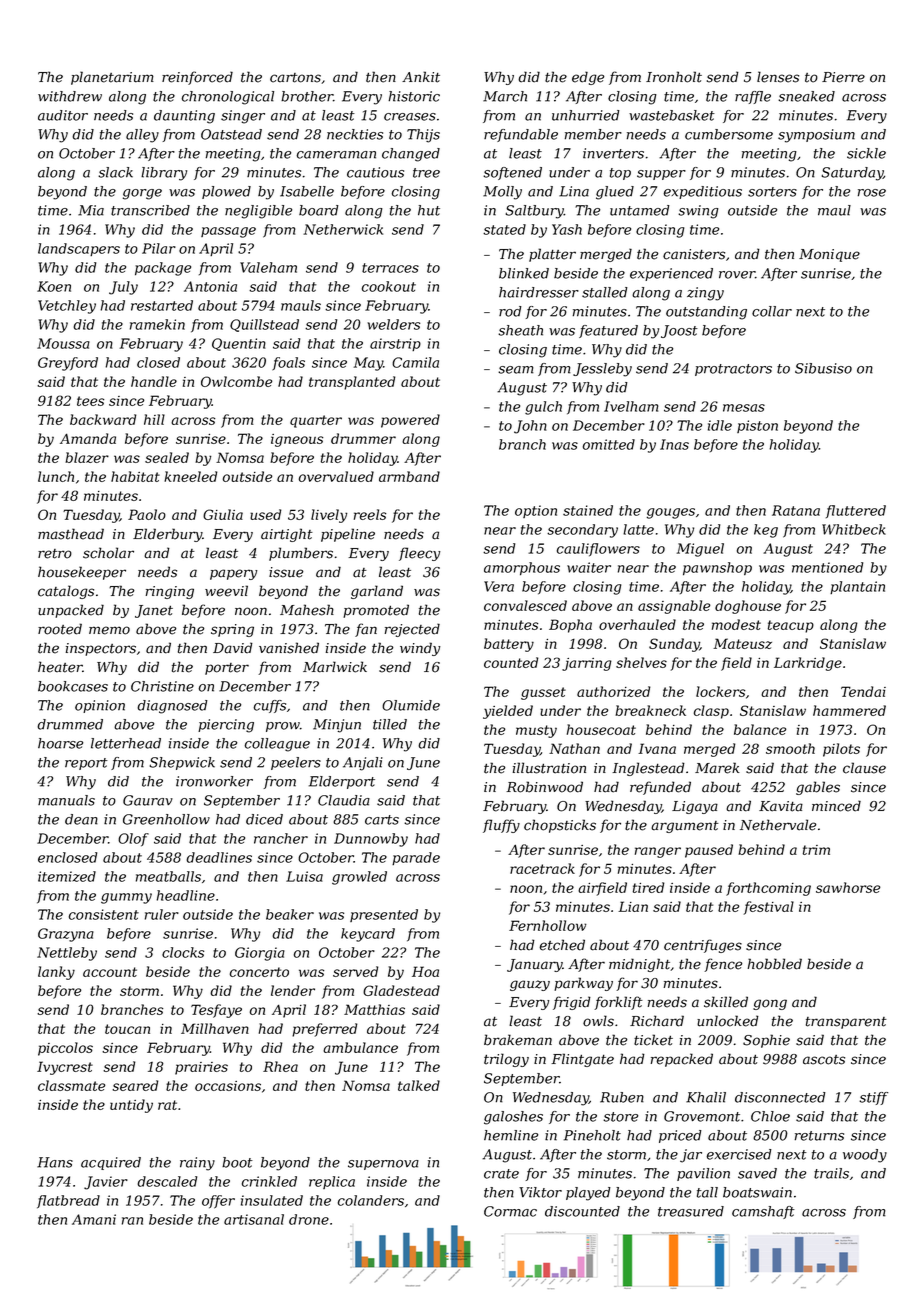 The image size is (924, 1308). I want to click on sickle, so click(866, 153).
